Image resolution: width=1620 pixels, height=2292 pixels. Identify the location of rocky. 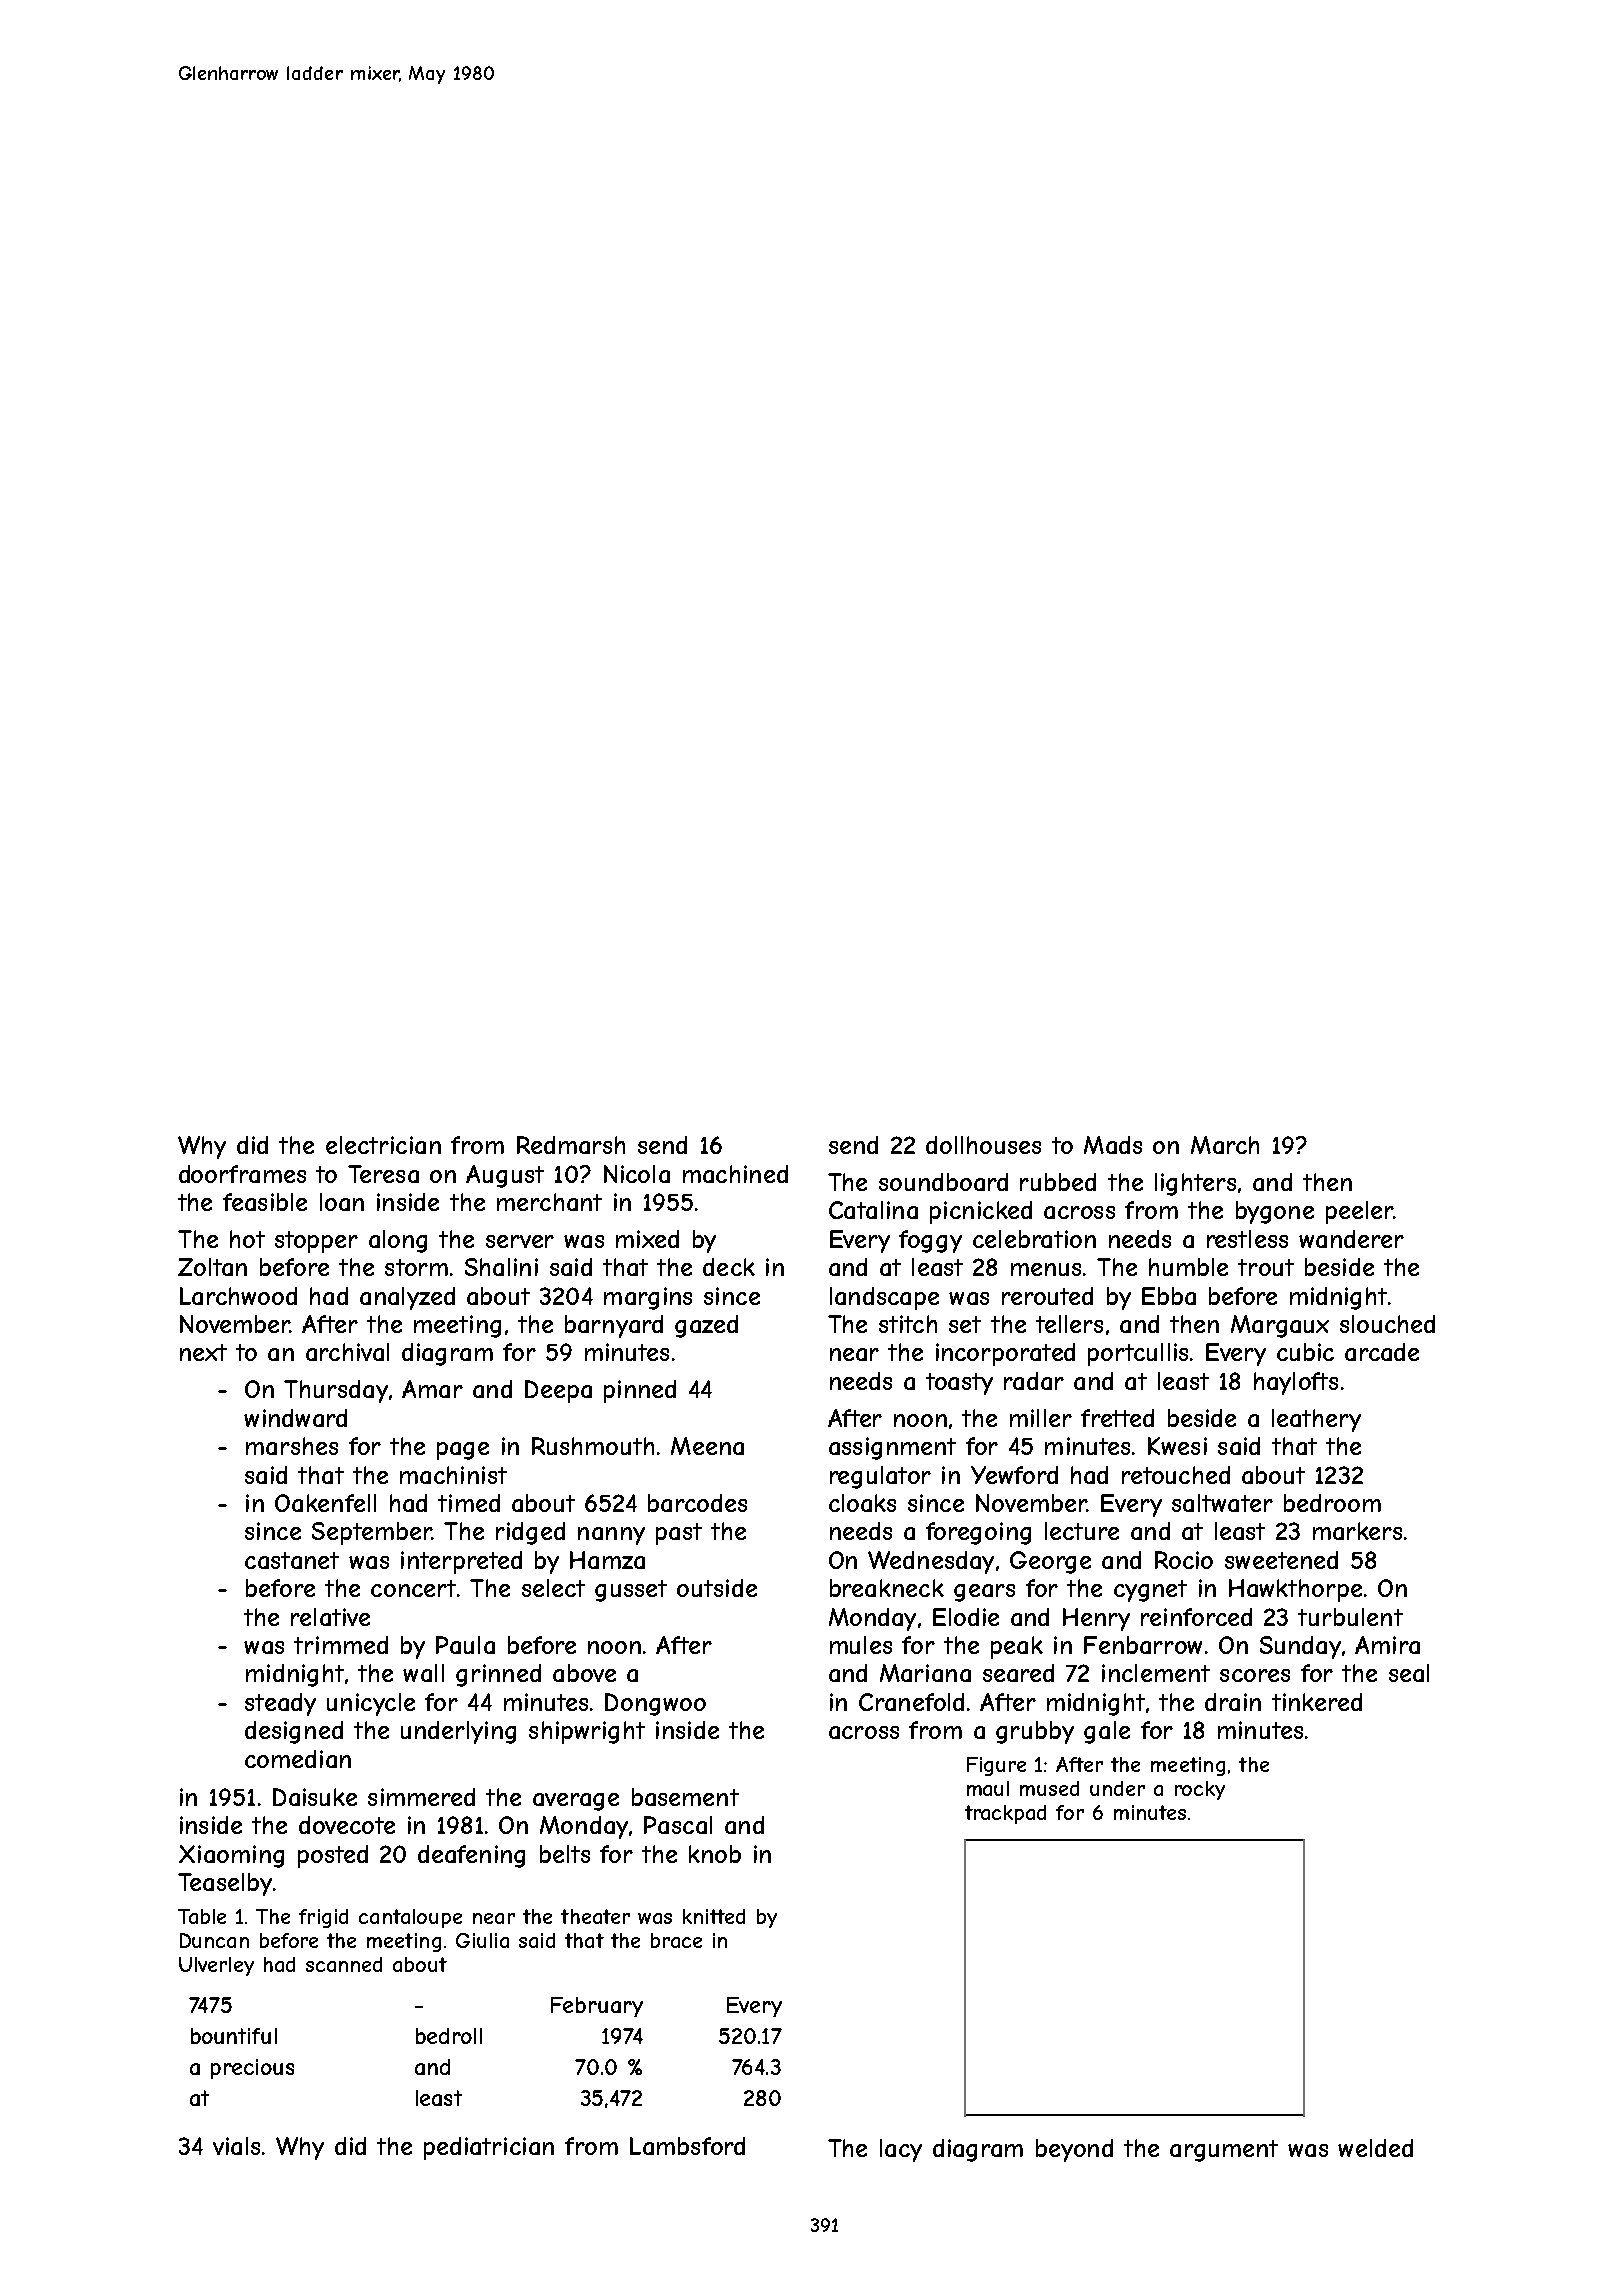
(1200, 1790).
